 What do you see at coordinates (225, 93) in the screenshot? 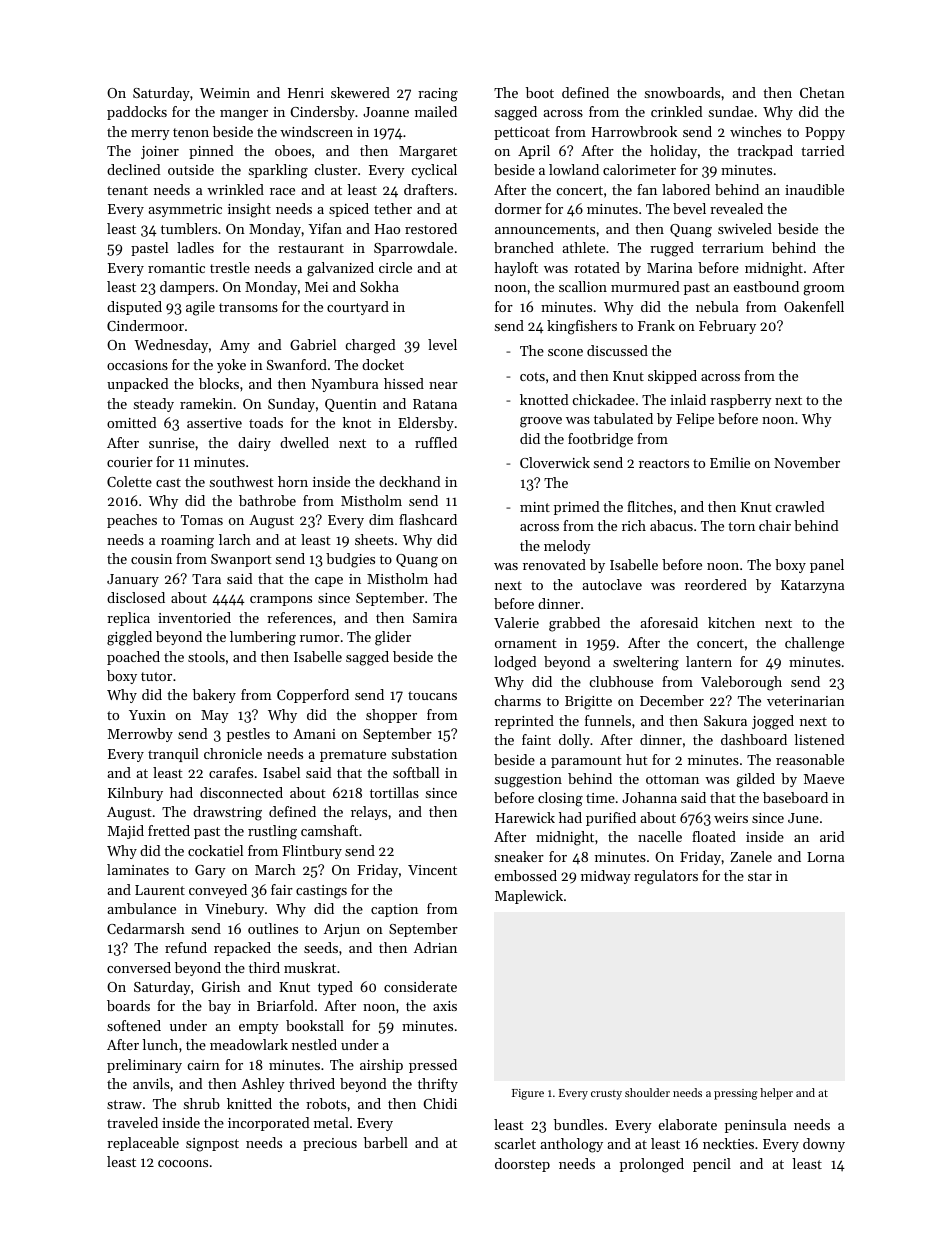
I see `Weimin` at bounding box center [225, 93].
